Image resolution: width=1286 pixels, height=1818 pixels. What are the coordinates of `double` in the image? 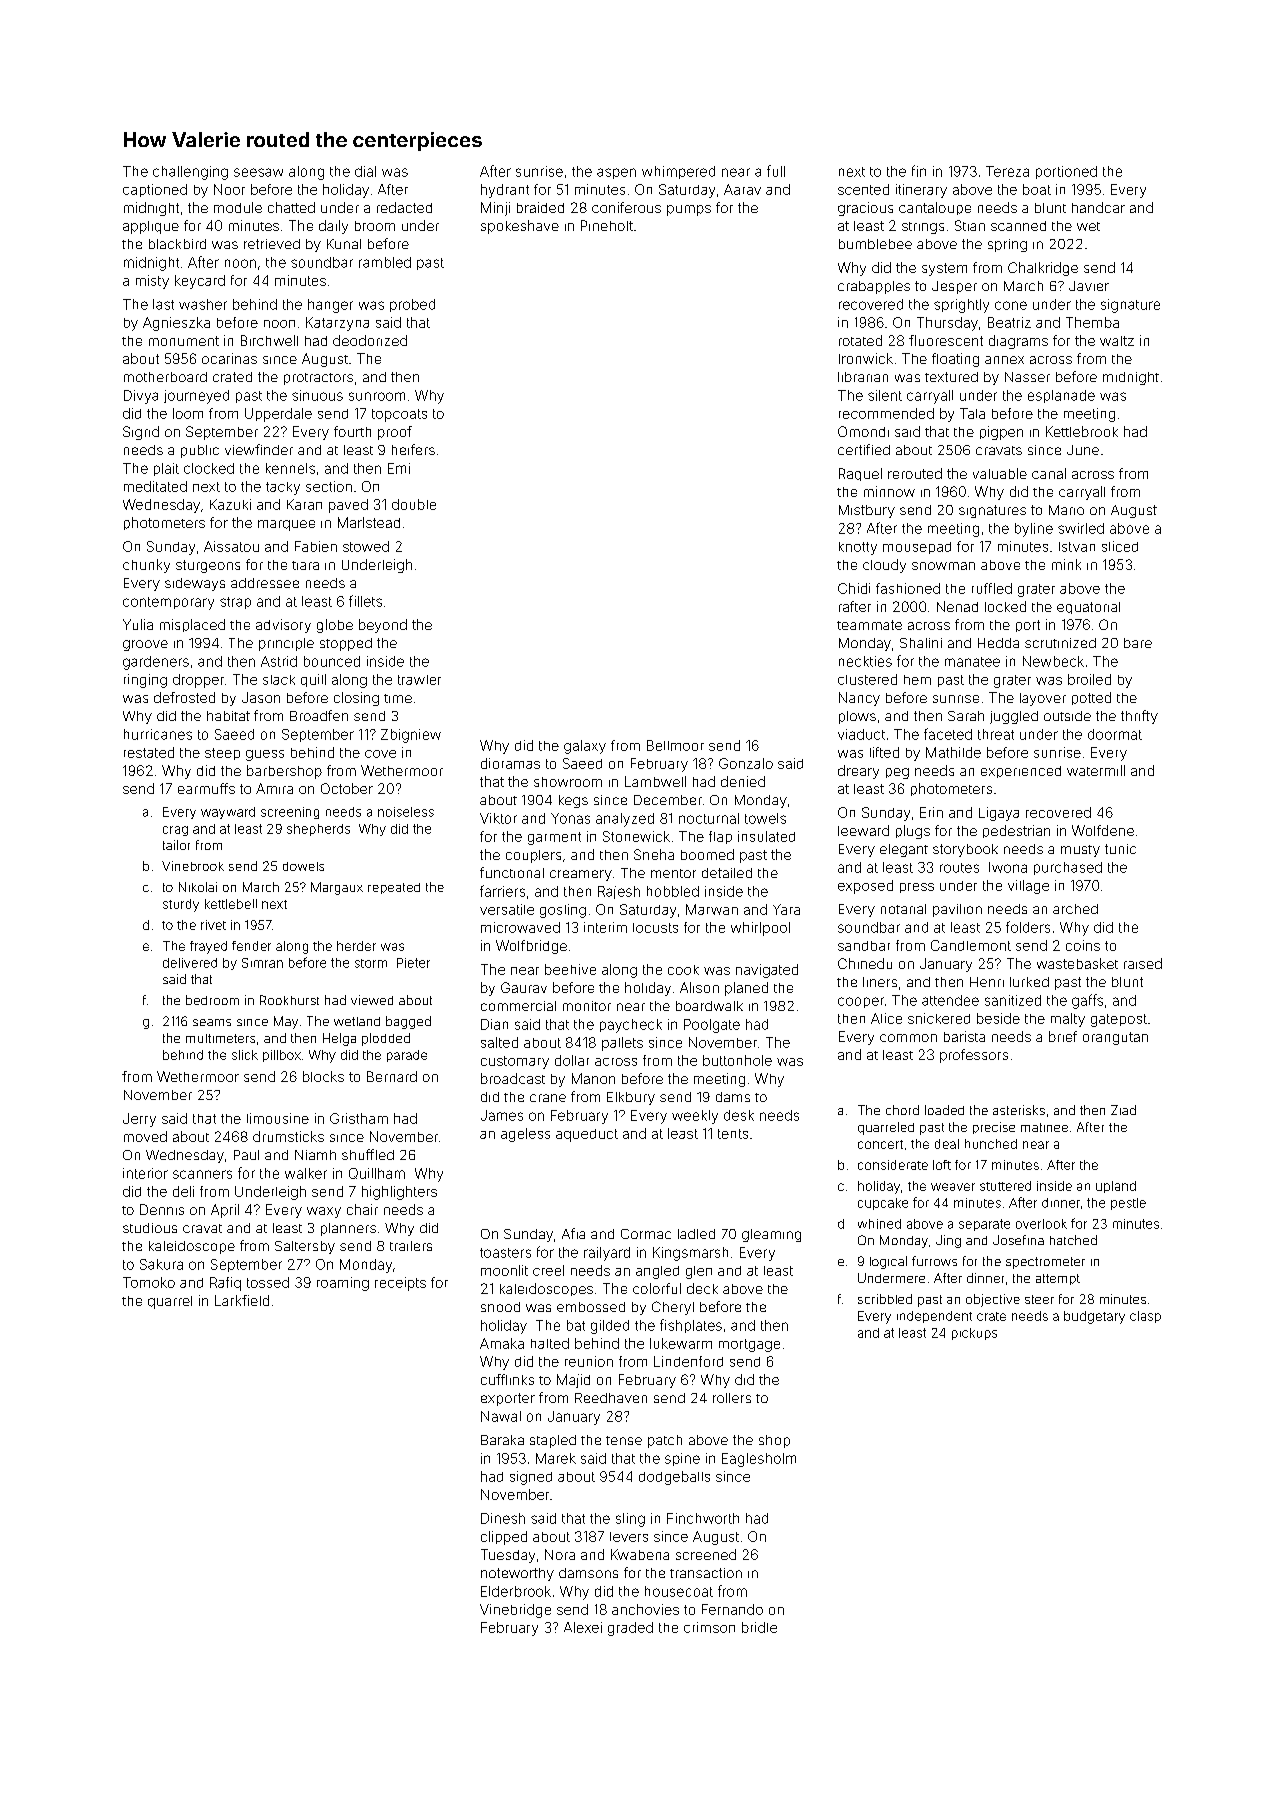 It's located at (414, 504).
